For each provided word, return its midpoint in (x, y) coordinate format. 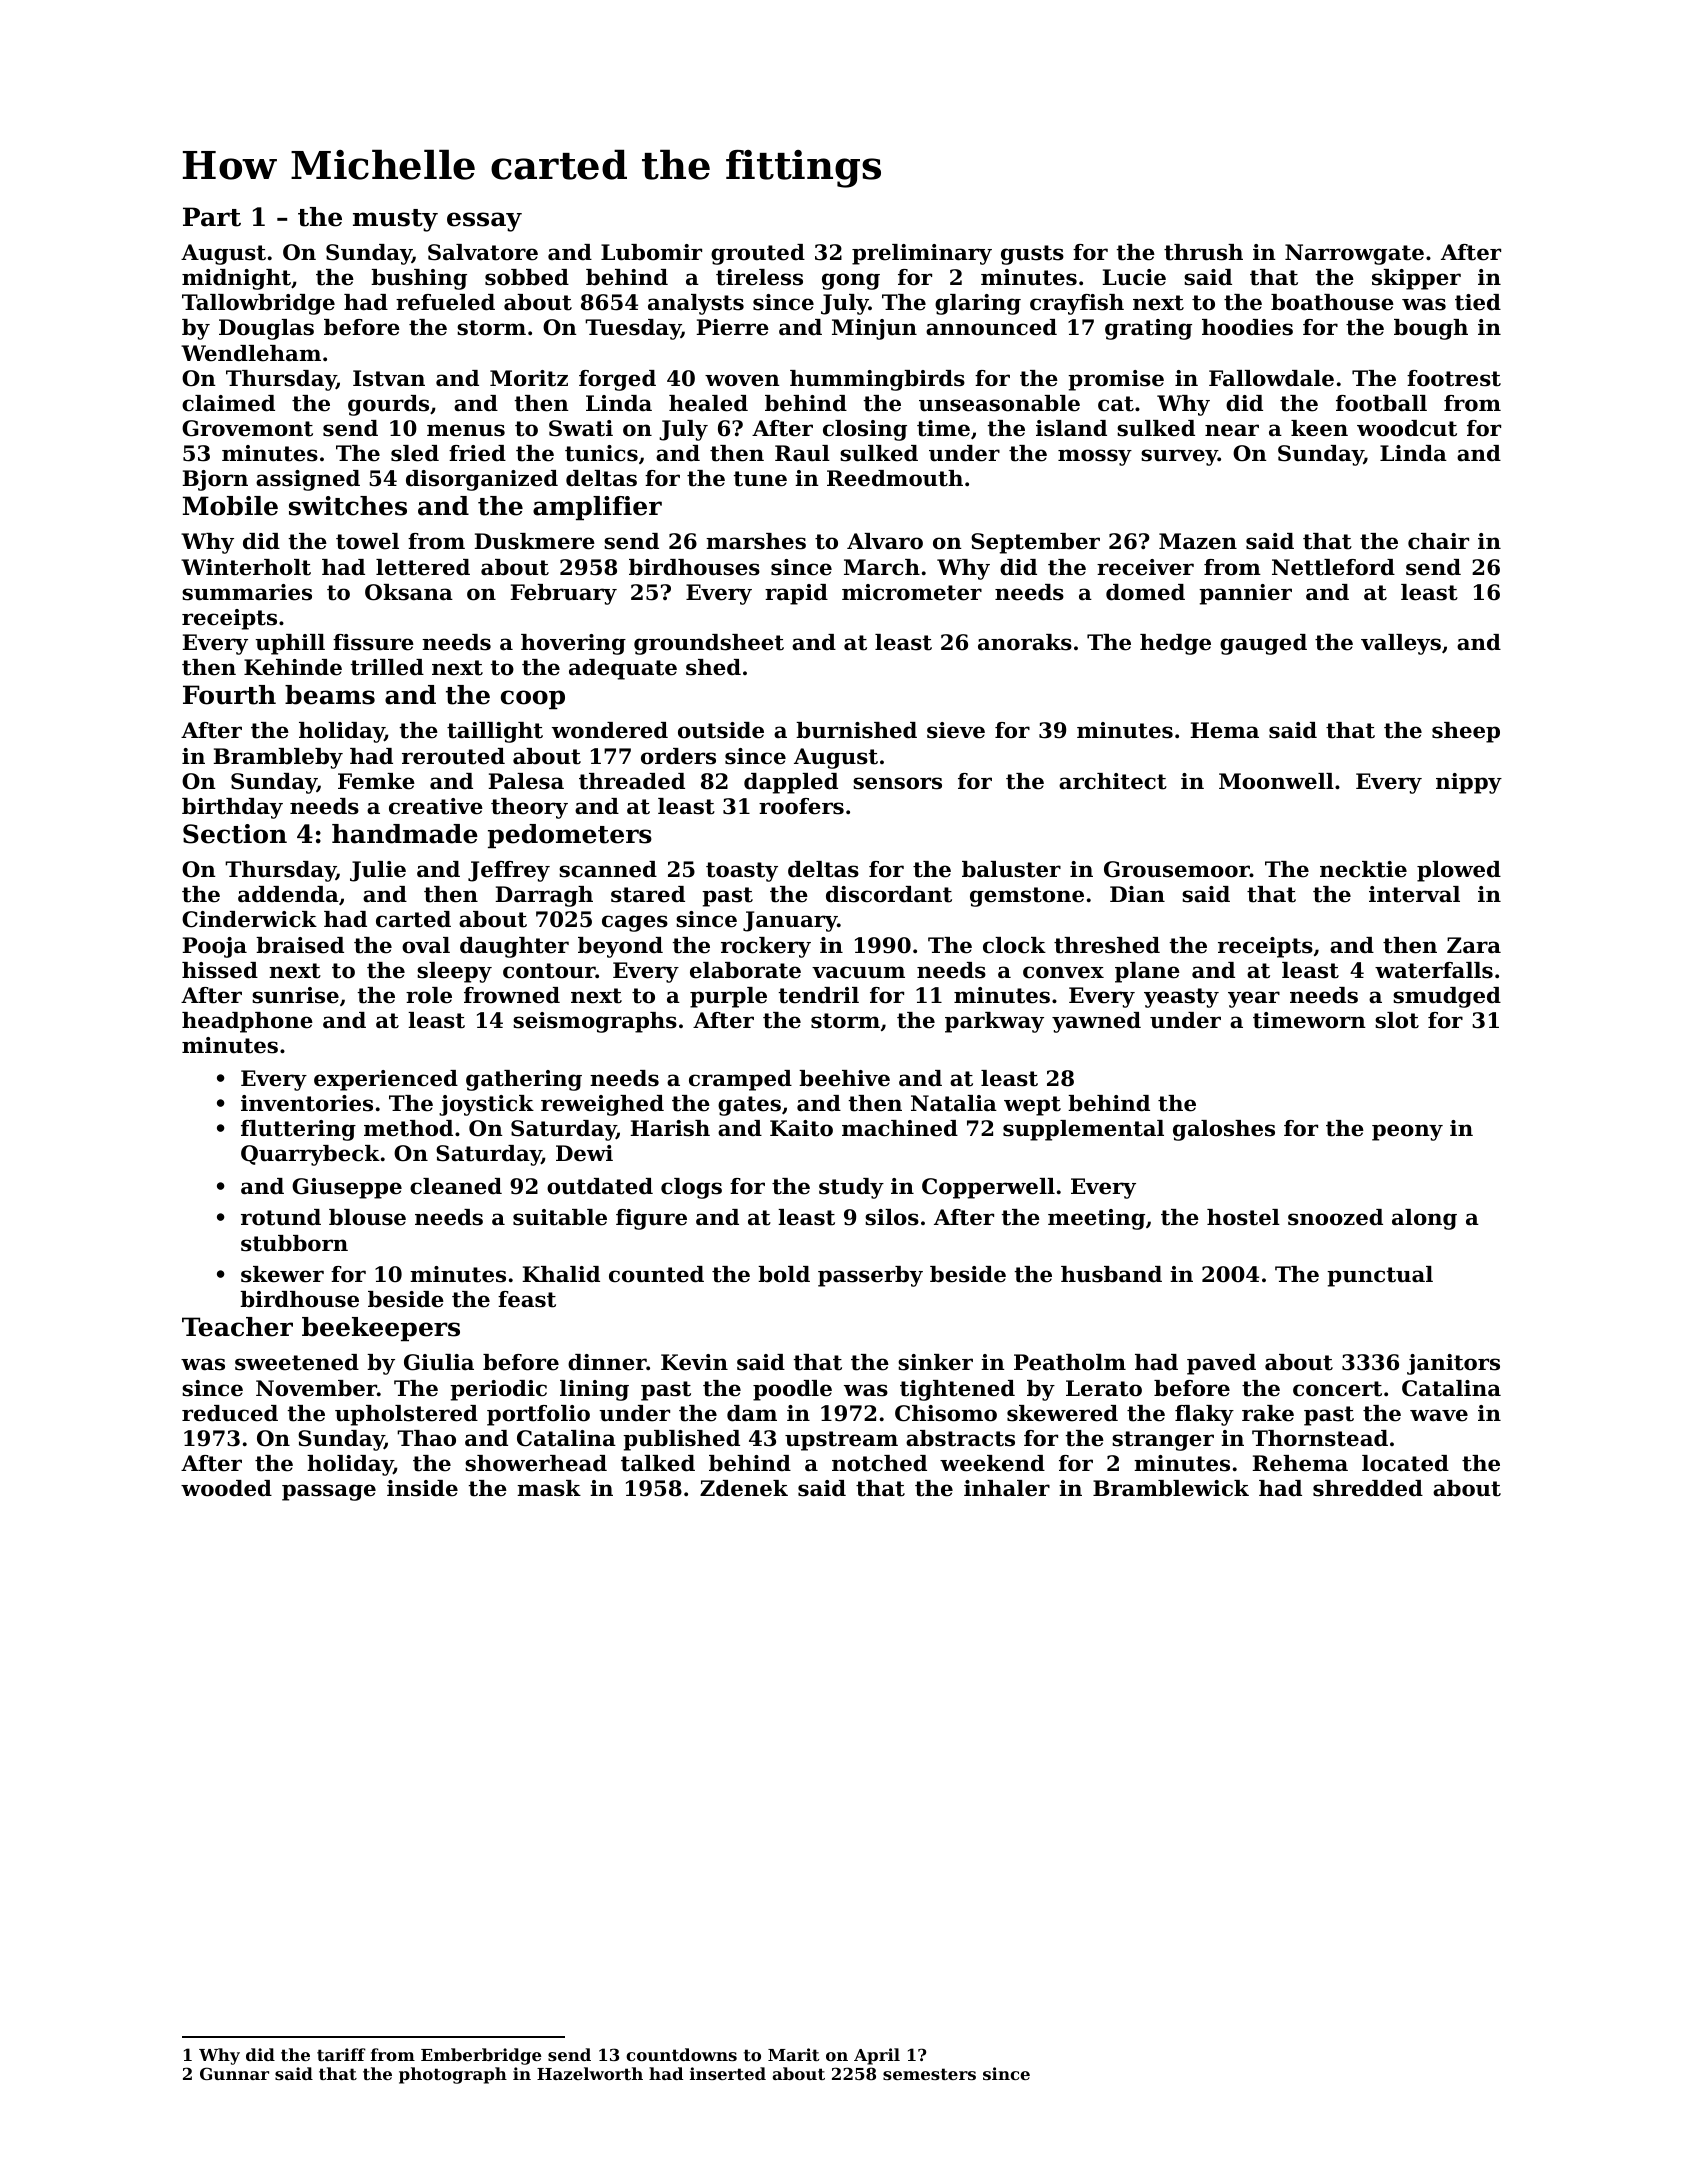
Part (212, 217)
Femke (376, 781)
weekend (992, 1463)
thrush (1203, 252)
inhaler (1007, 1488)
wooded (226, 1488)
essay (484, 222)
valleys (1401, 644)
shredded (1368, 1488)
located (1405, 1463)
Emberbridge (481, 2056)
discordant (889, 894)
